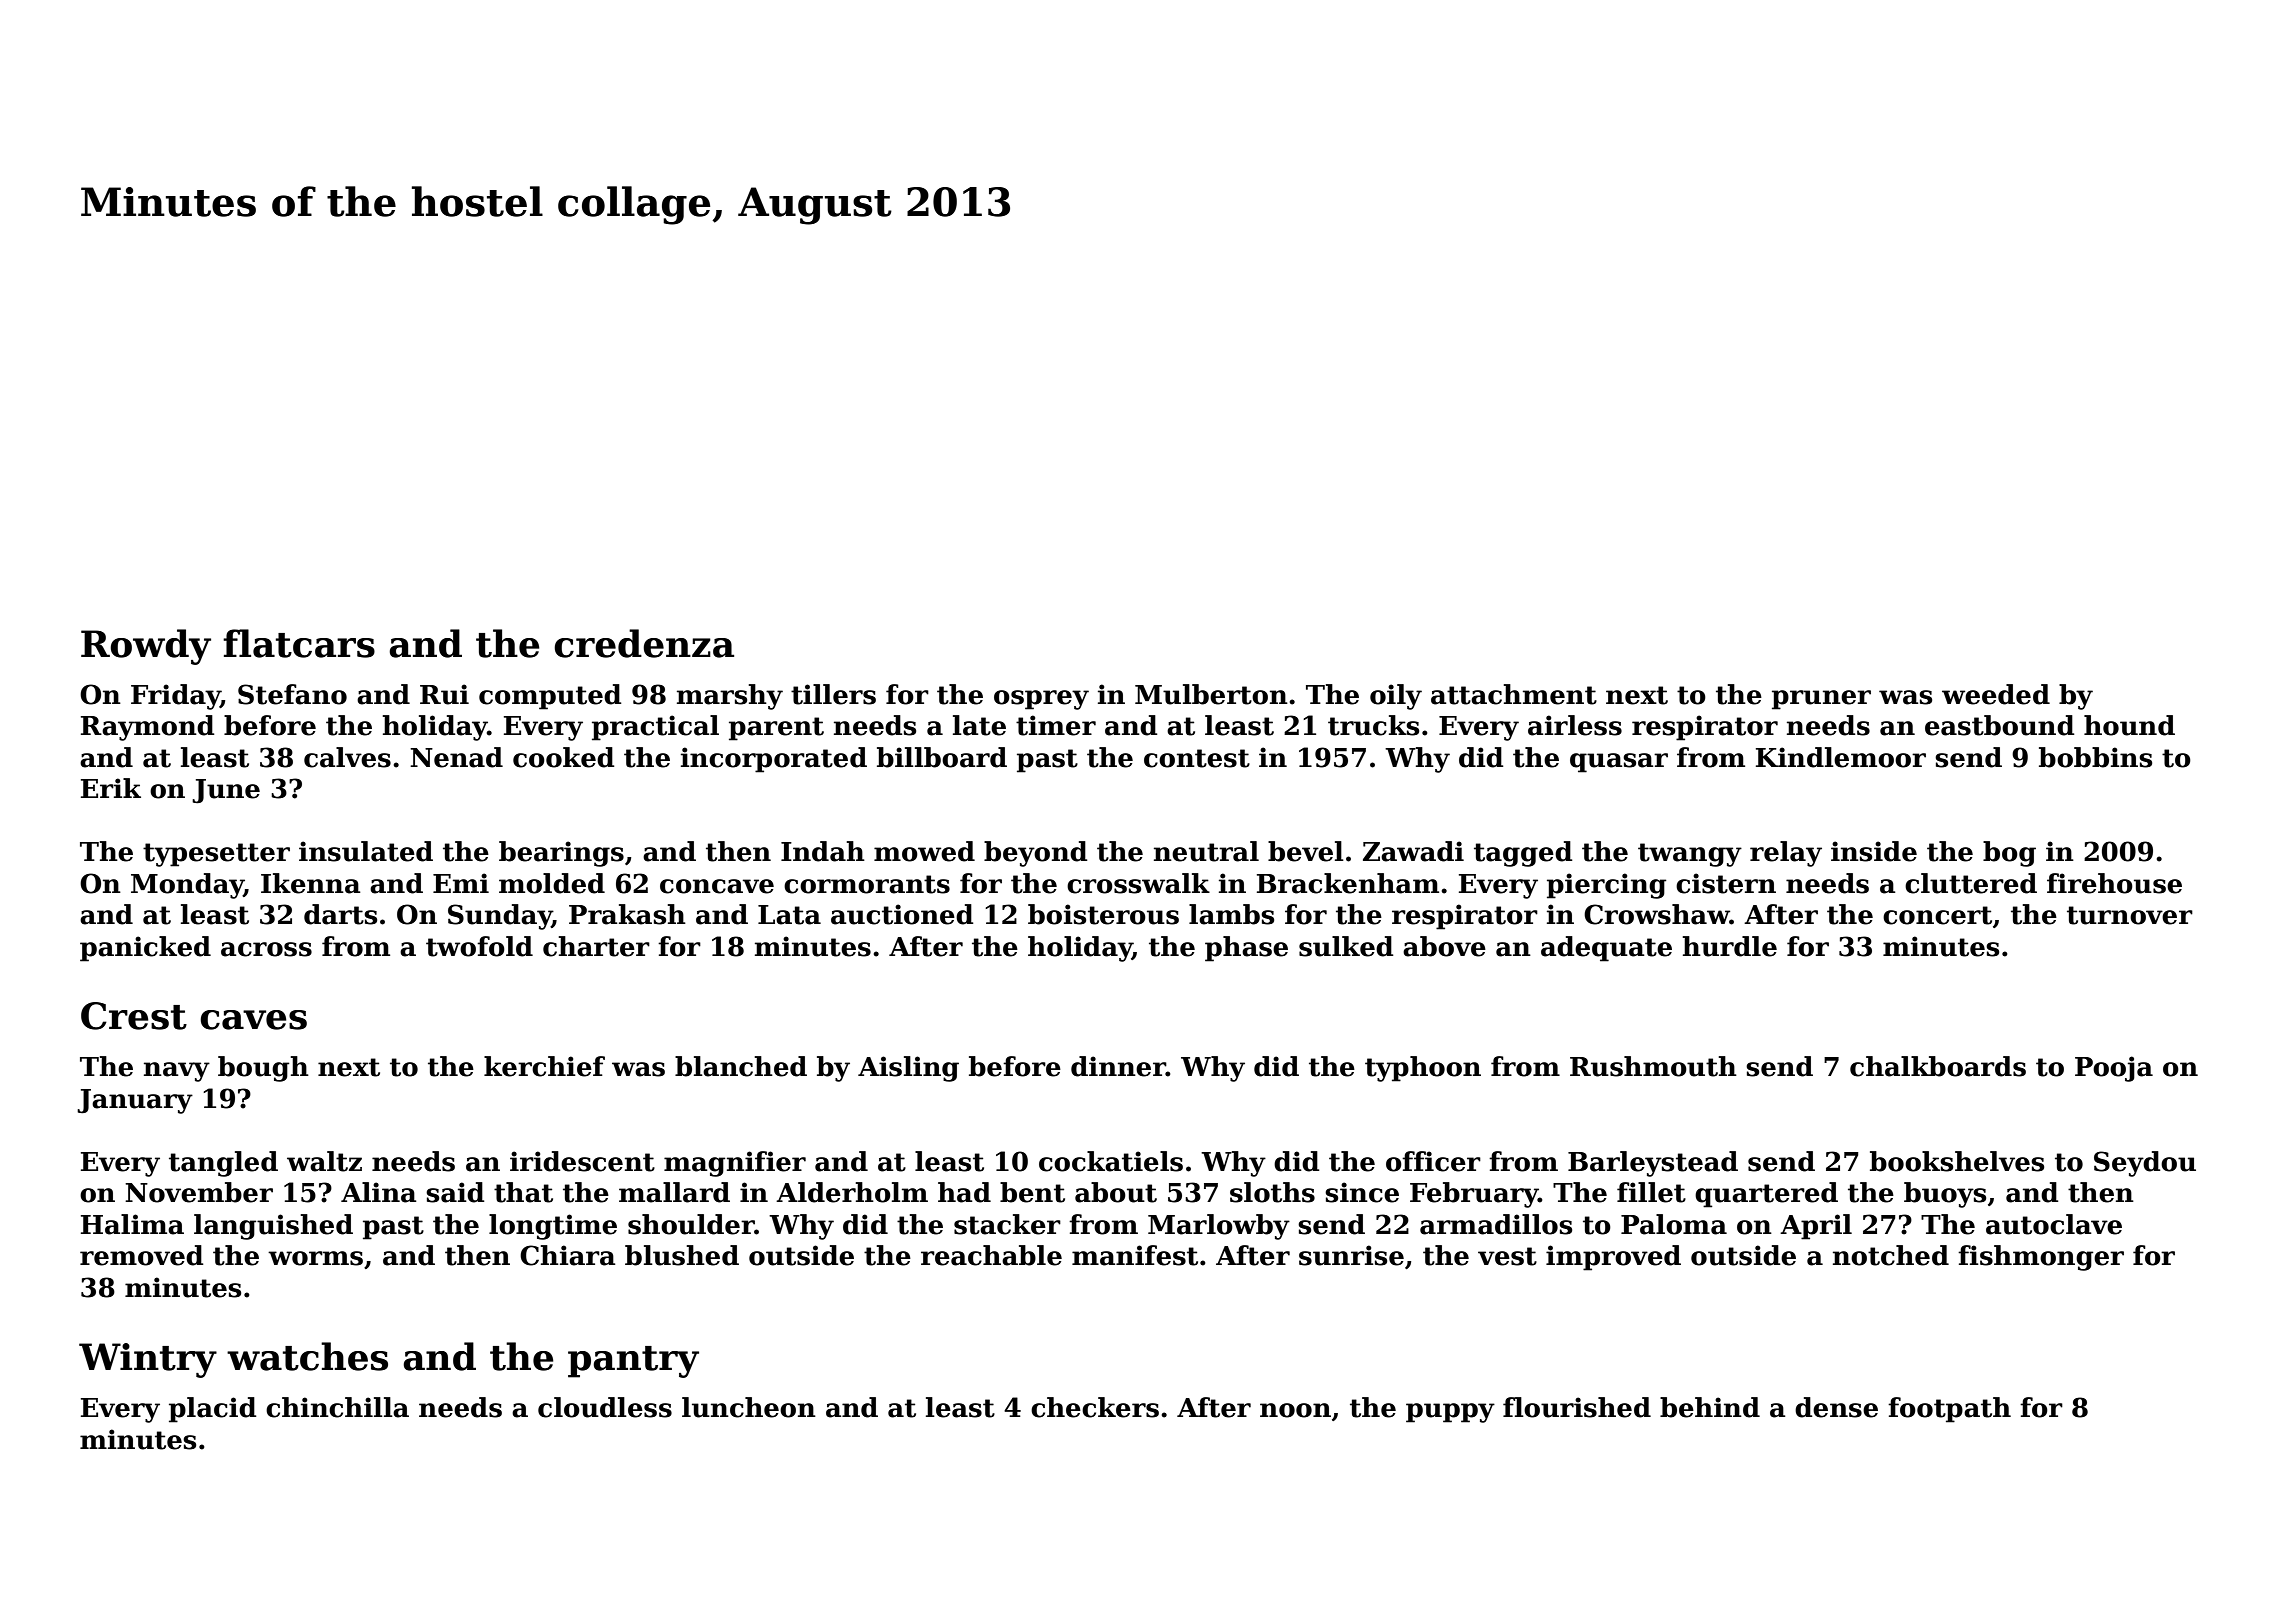 The width and height of the screenshot is (2292, 1620). I want to click on tillers, so click(833, 694).
